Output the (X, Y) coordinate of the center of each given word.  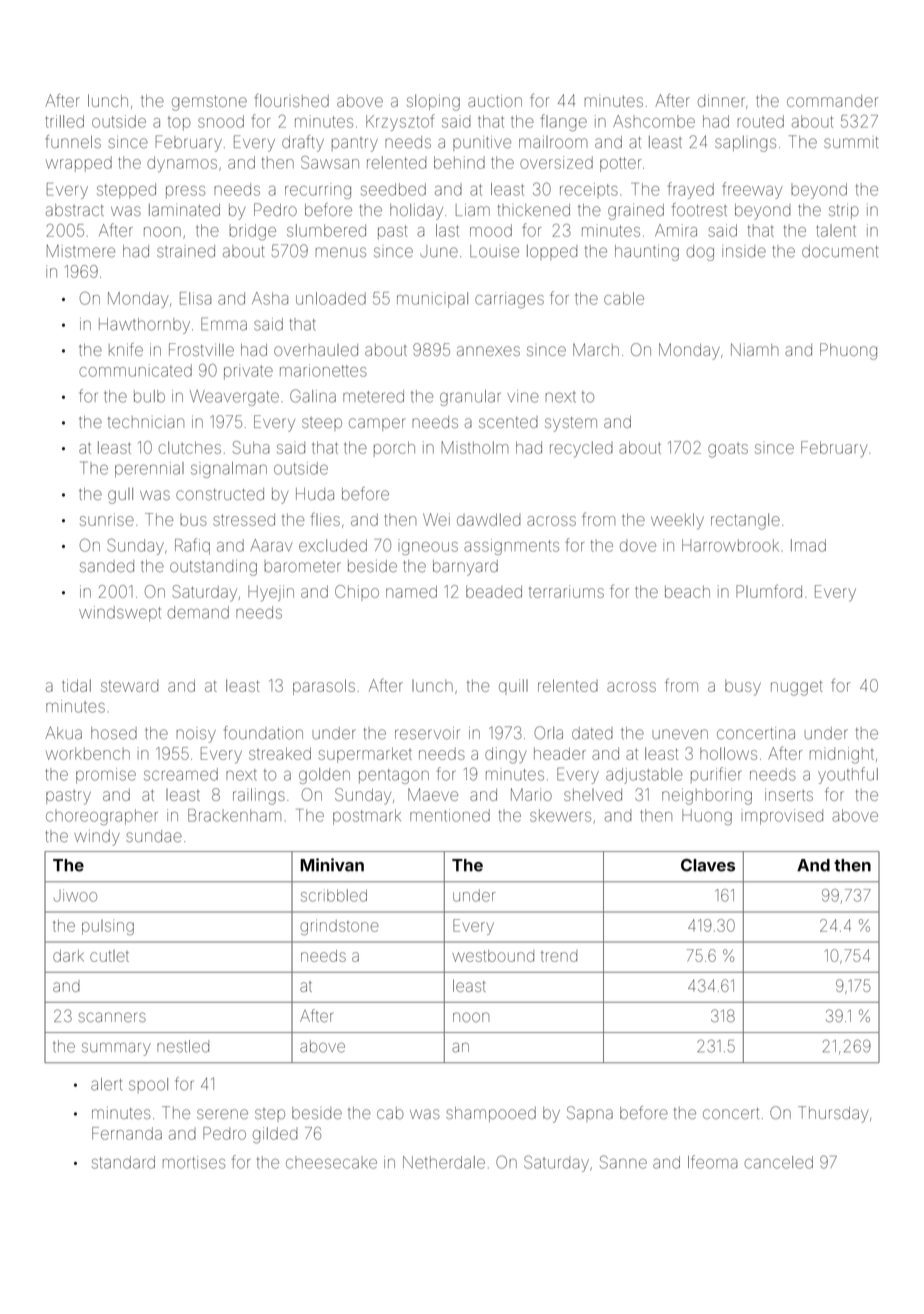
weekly (677, 521)
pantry (355, 145)
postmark (367, 817)
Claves (708, 865)
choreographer (102, 817)
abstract (75, 210)
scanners (112, 1017)
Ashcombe (654, 121)
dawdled (489, 519)
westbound (493, 956)
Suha (251, 447)
